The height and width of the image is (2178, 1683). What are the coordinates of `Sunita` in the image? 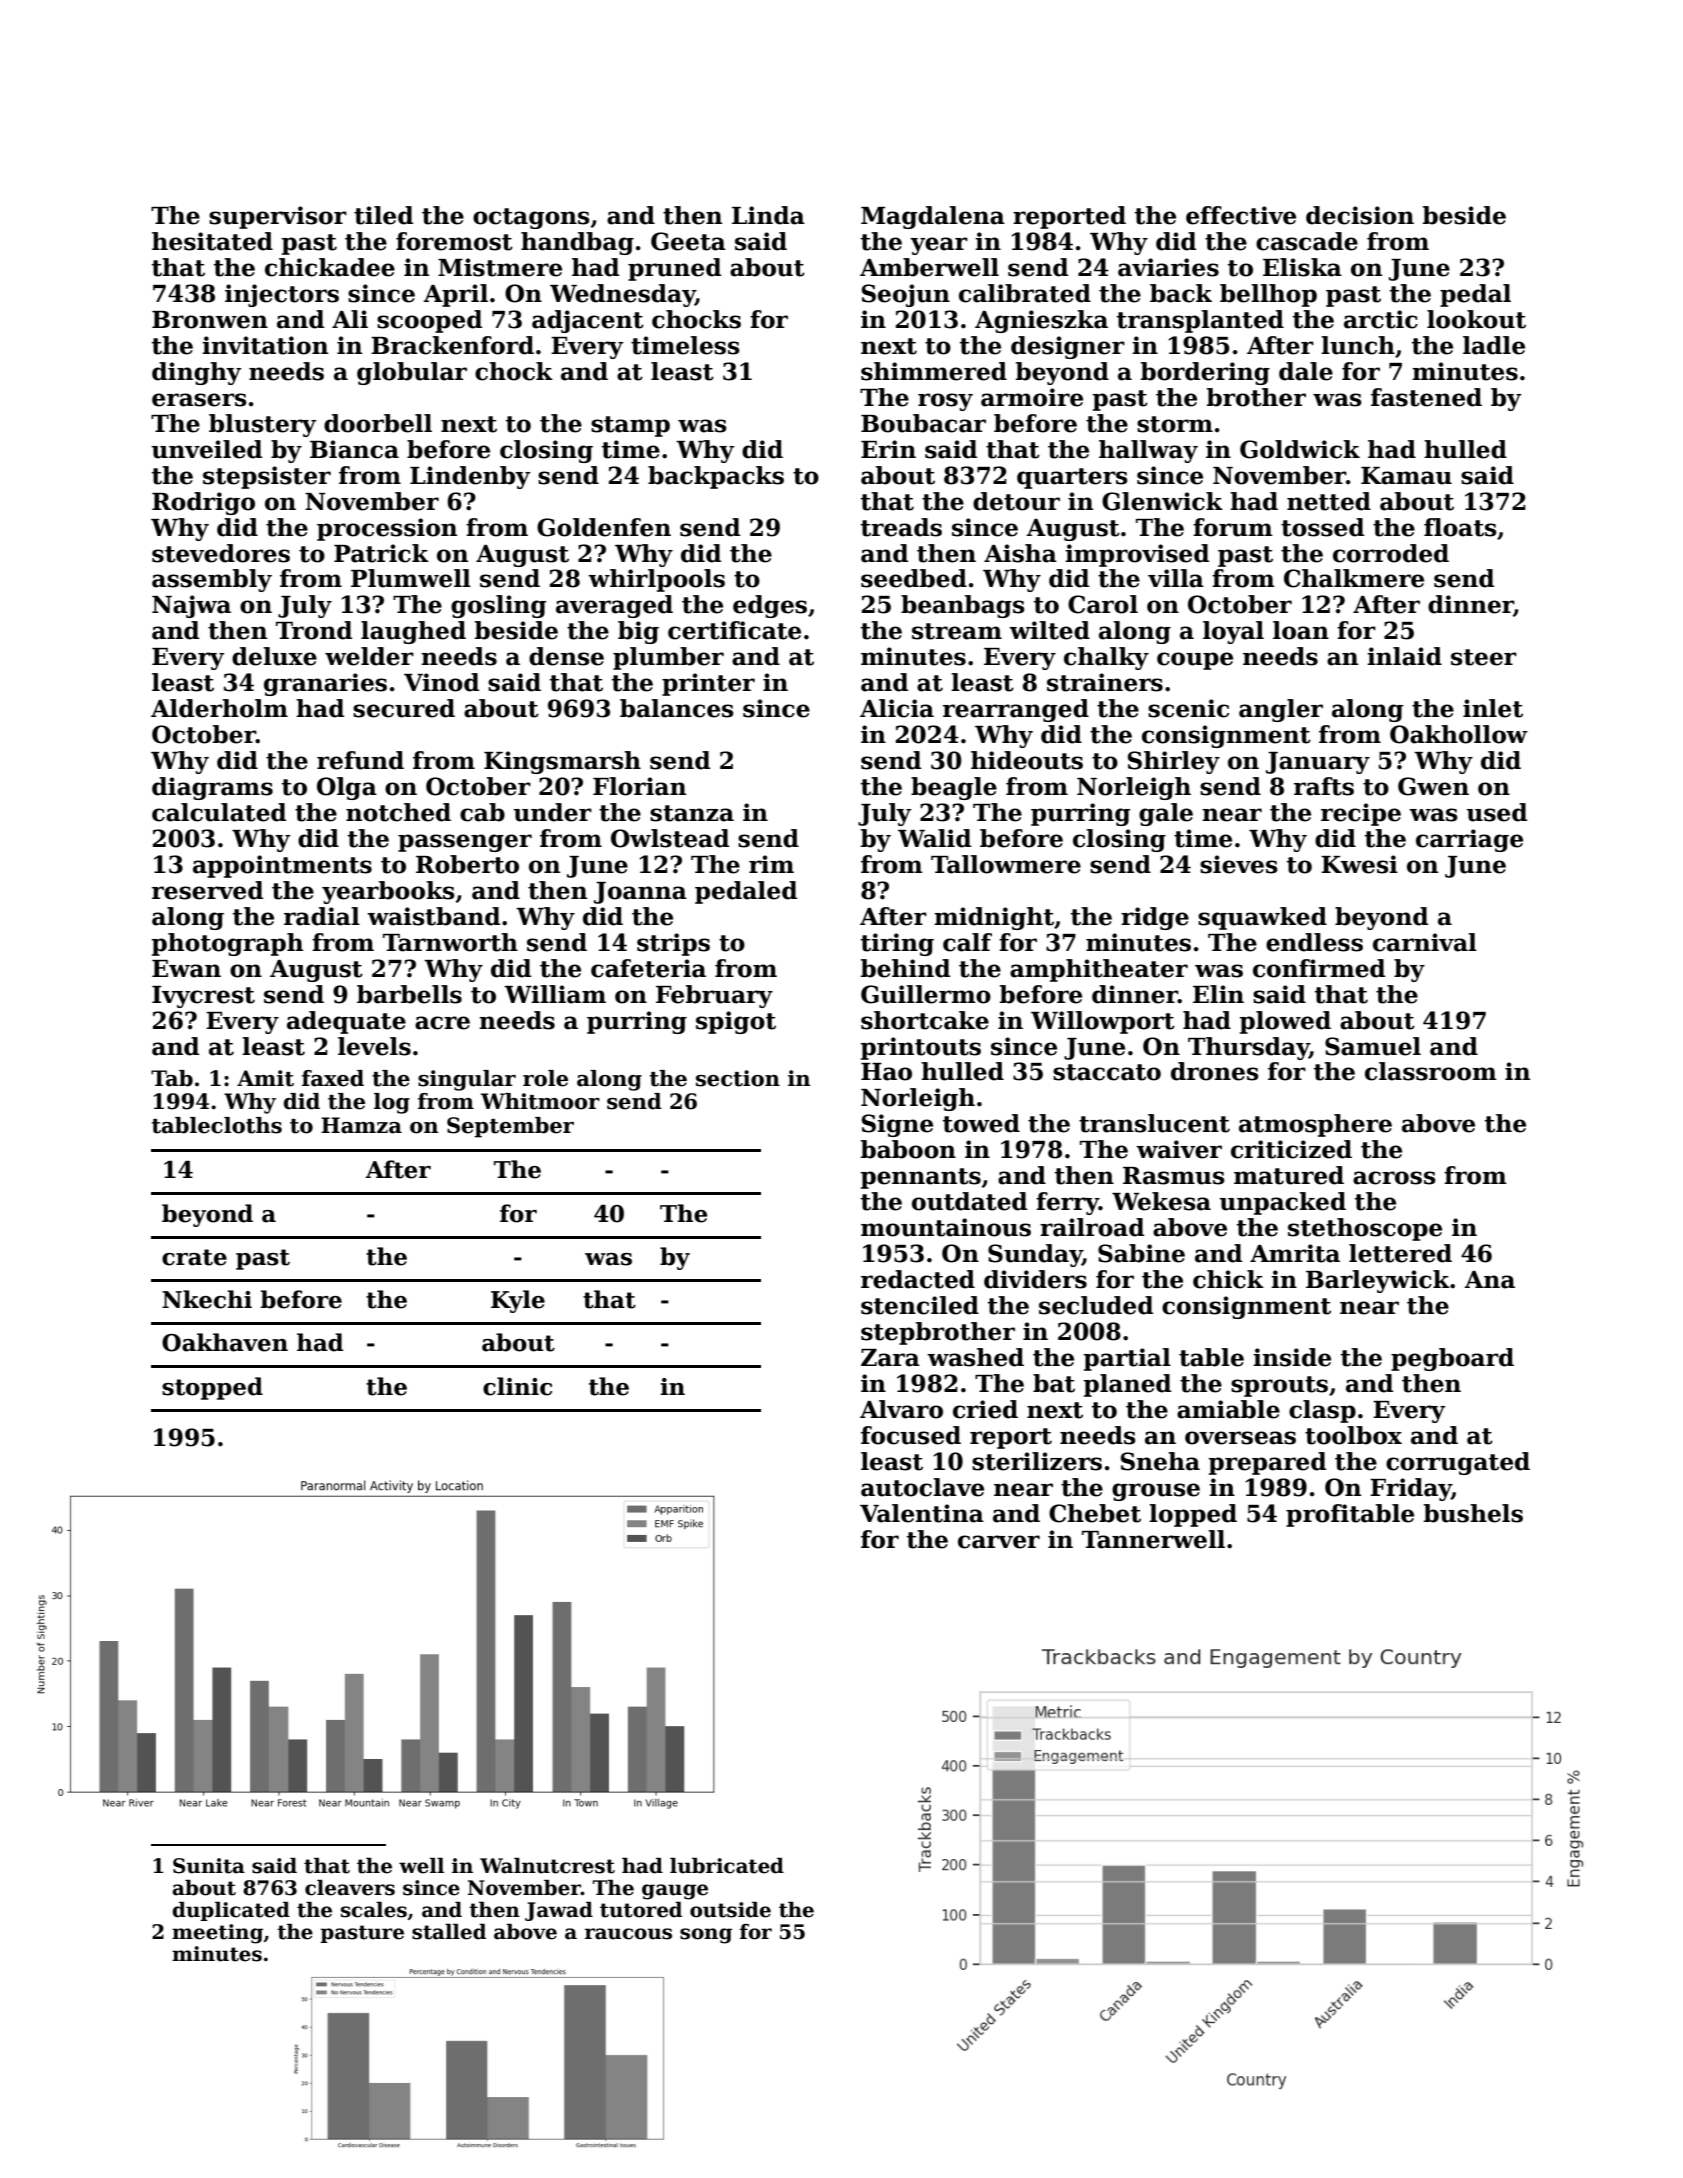 It's located at (209, 1866).
